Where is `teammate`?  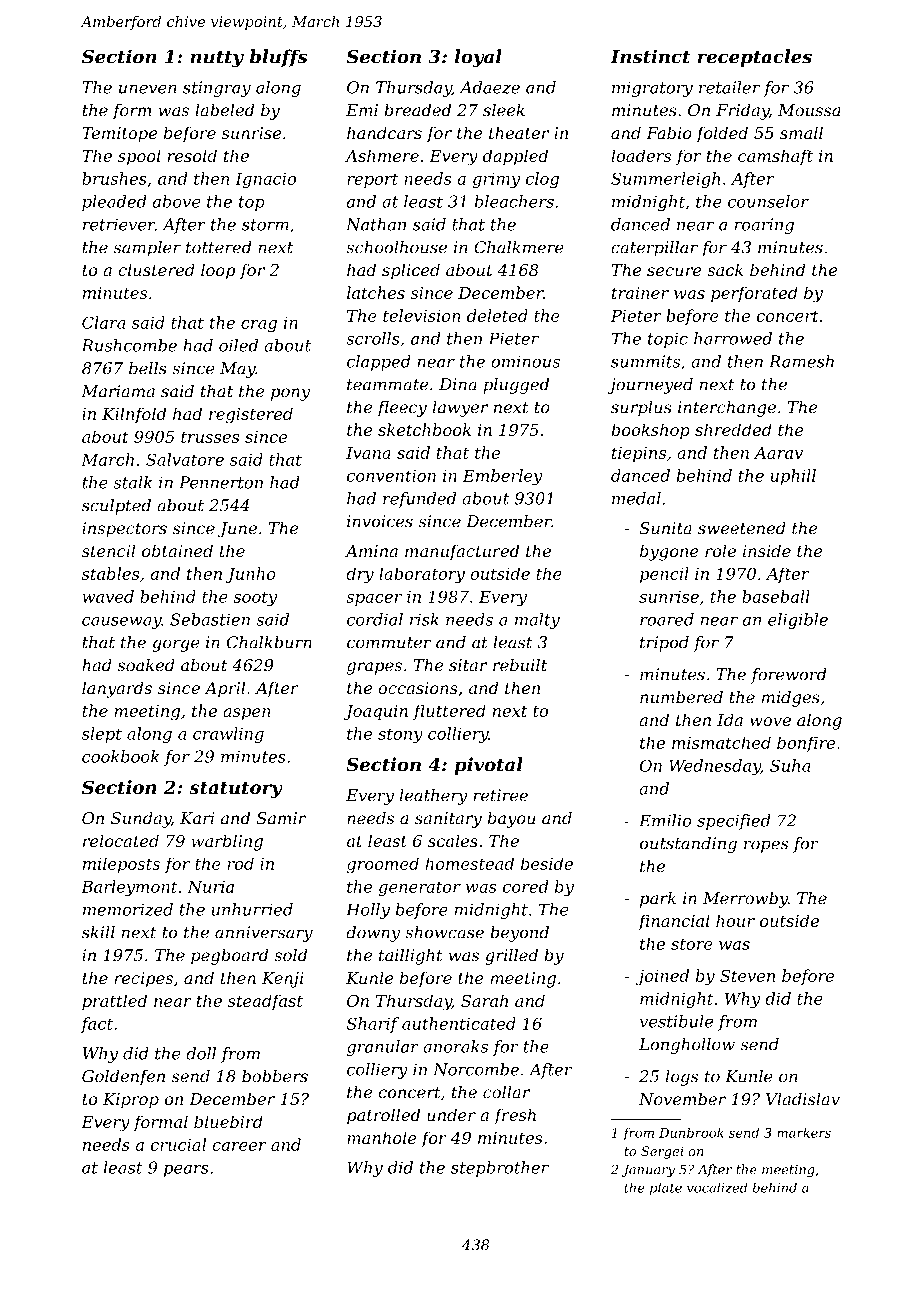
teammate is located at coordinates (387, 385).
